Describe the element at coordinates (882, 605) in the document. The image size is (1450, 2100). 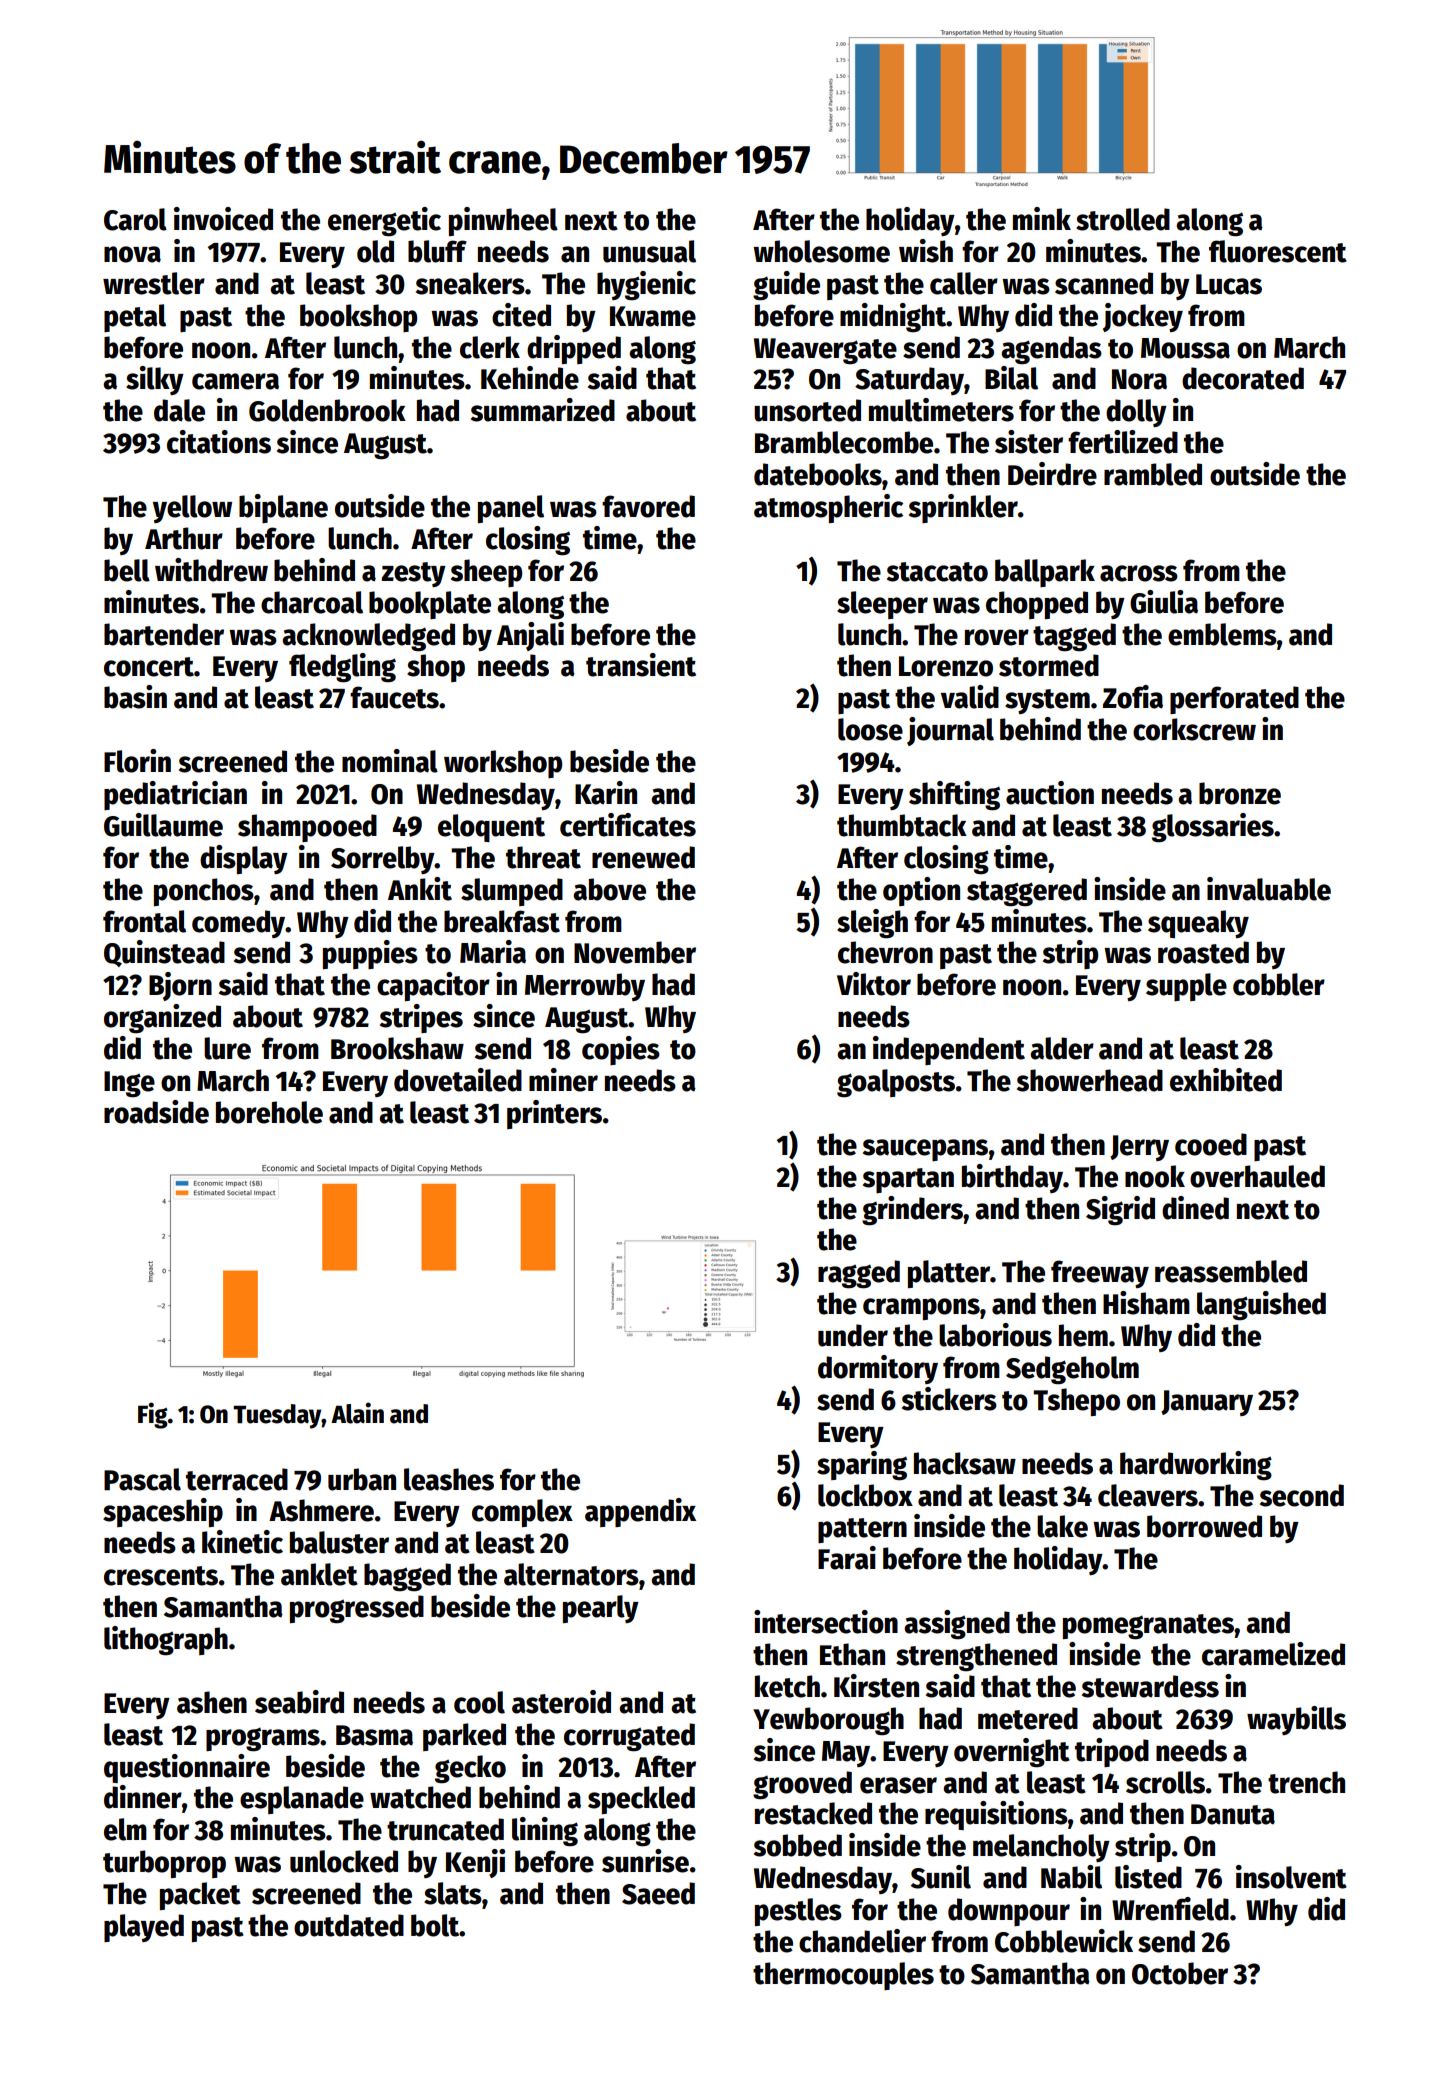
I see `sleeper` at that location.
